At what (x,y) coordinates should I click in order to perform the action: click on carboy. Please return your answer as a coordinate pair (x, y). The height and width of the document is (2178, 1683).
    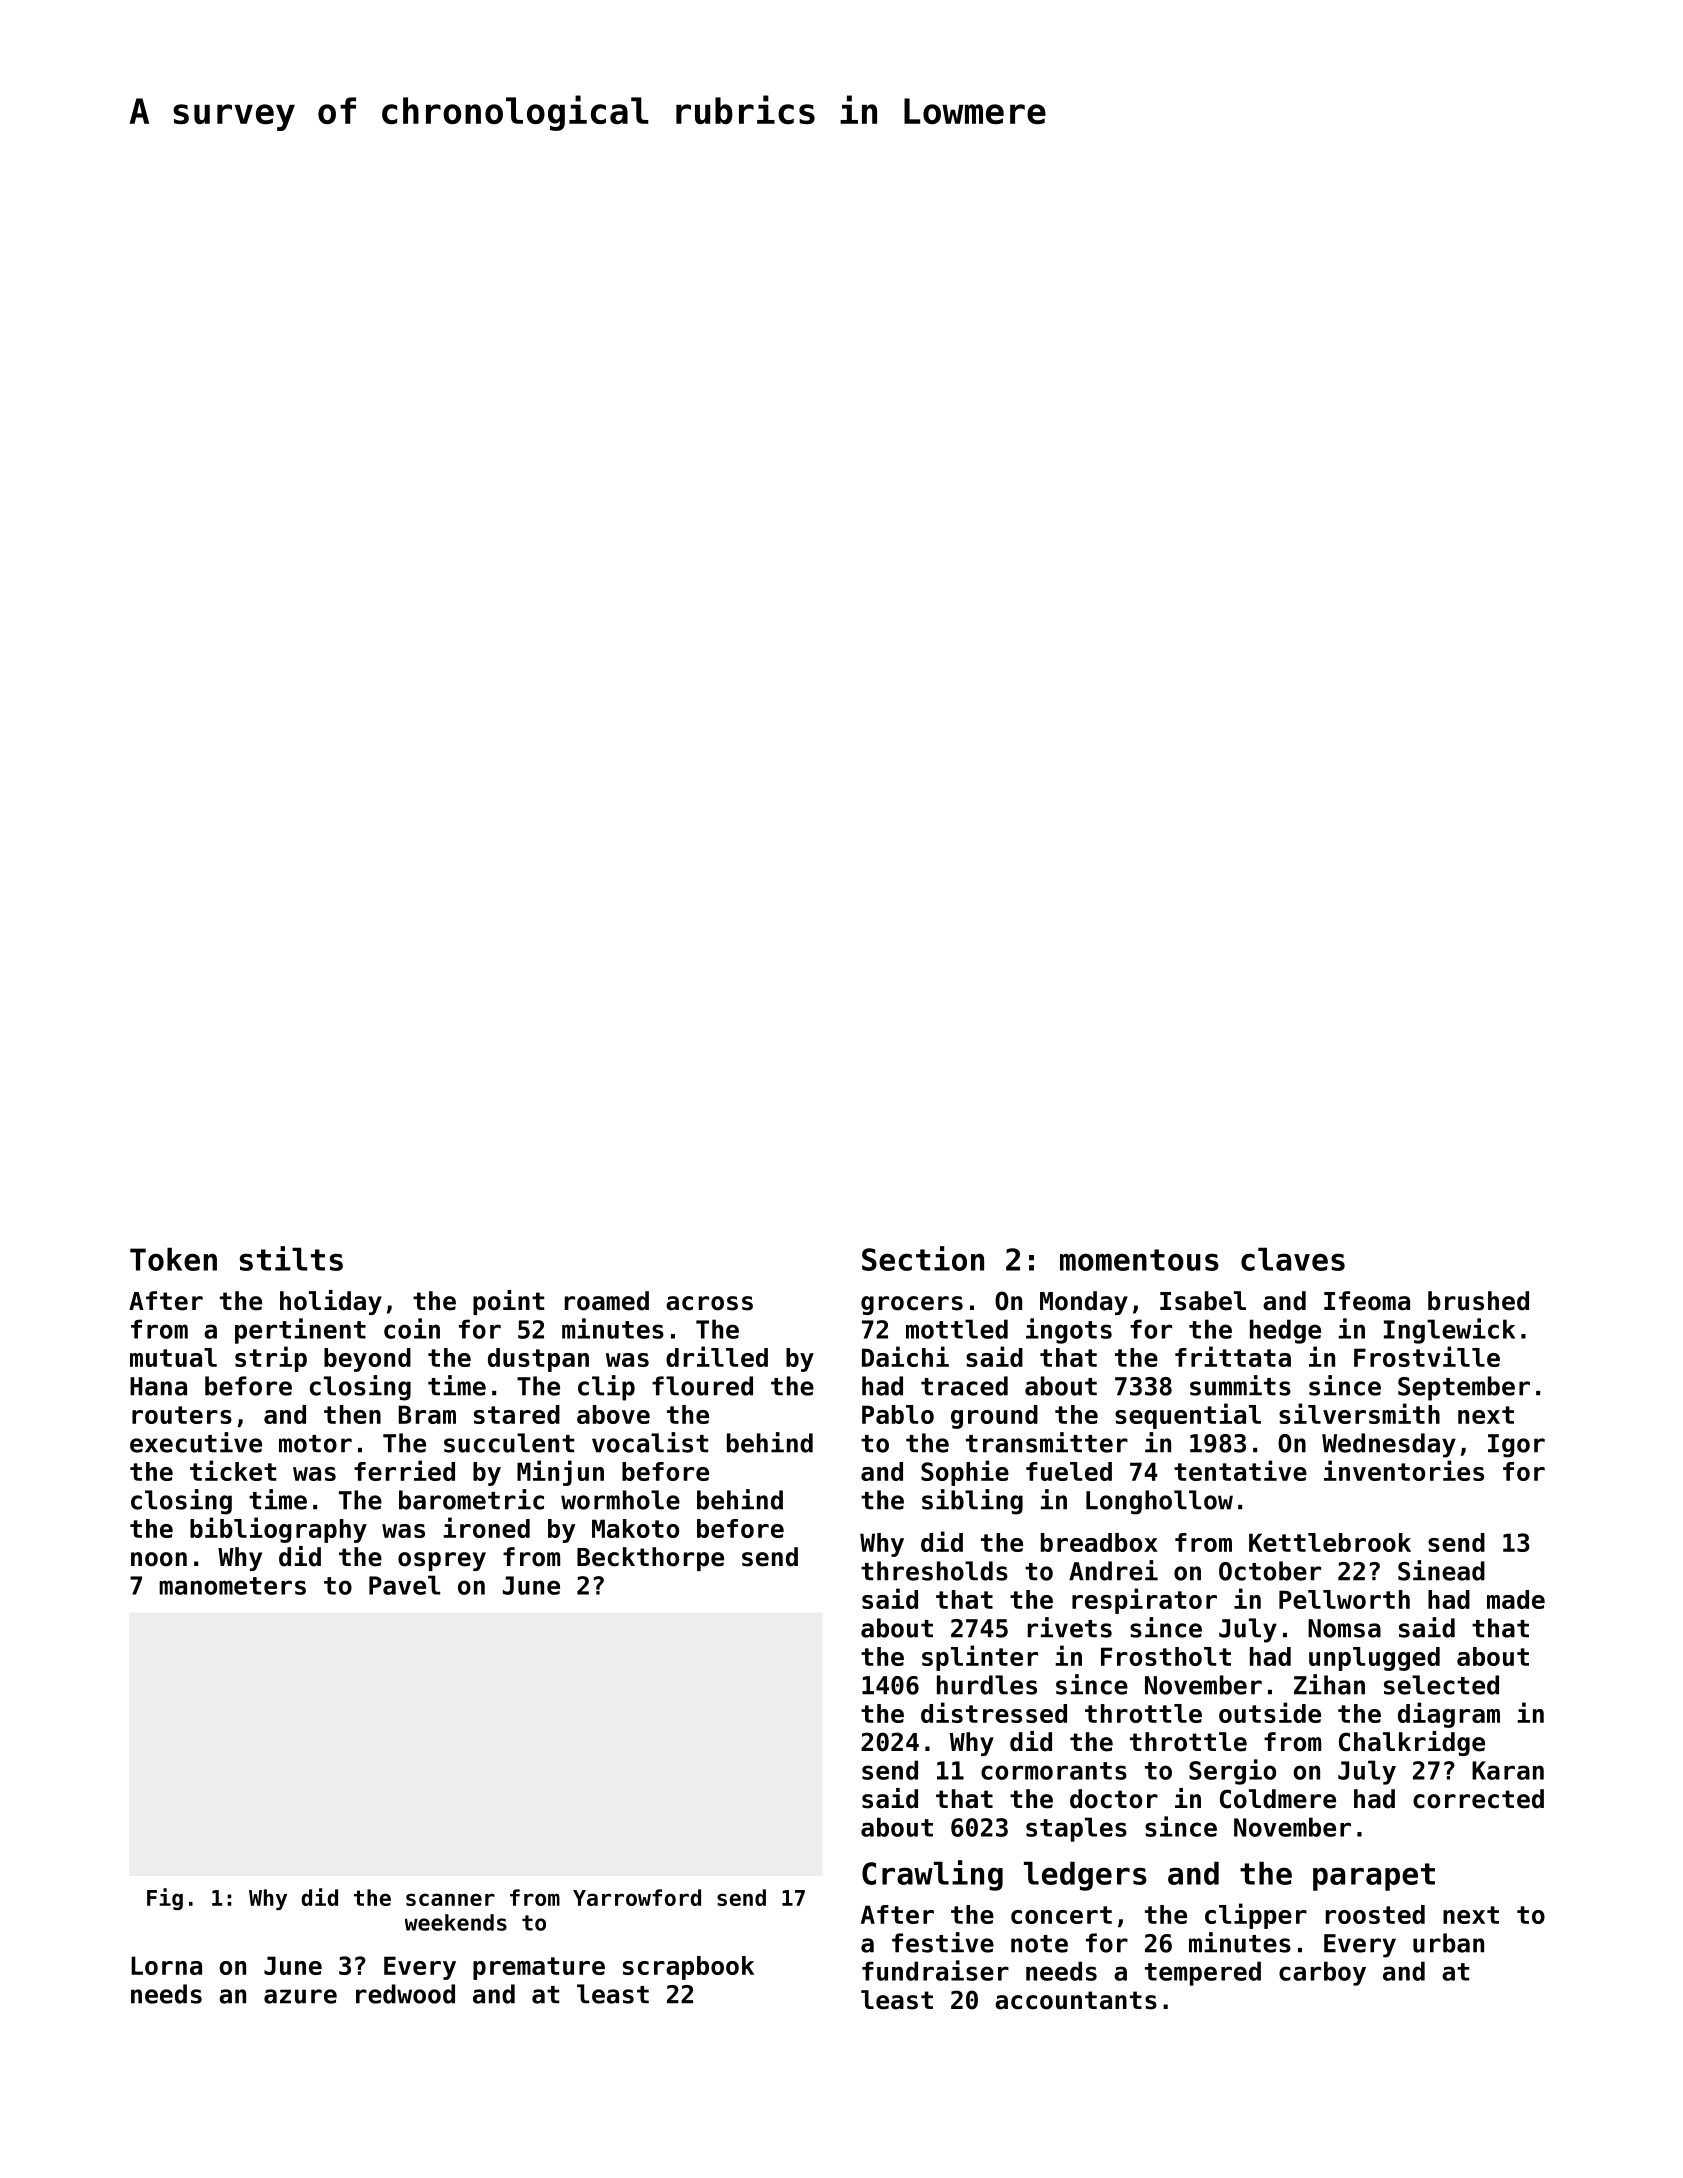
    Looking at the image, I should click on (1322, 1973).
